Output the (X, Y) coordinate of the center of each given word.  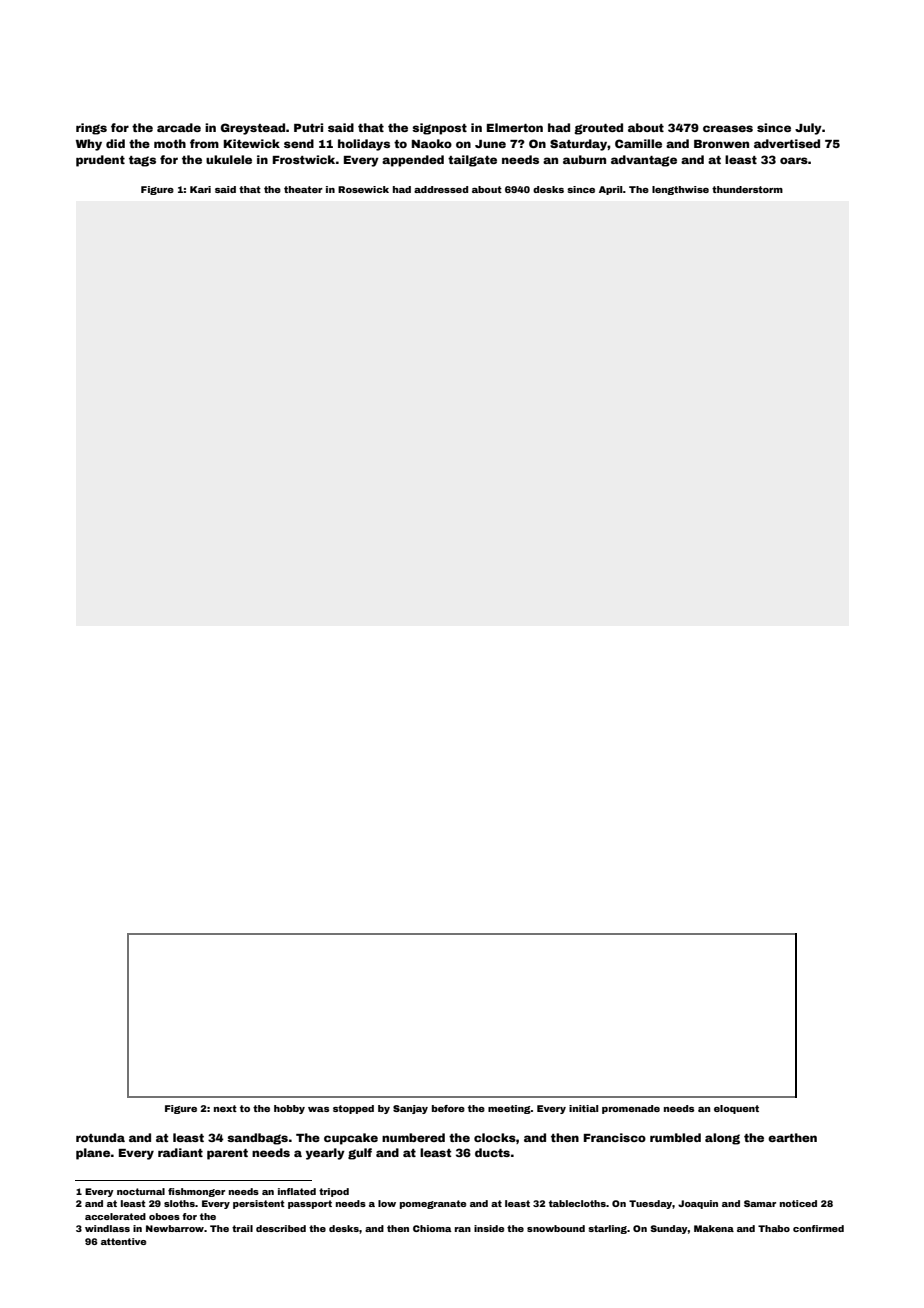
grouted (598, 129)
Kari (200, 189)
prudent (100, 161)
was (318, 1109)
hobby (289, 1109)
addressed (441, 189)
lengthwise (680, 190)
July (808, 129)
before (448, 1108)
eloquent (736, 1109)
